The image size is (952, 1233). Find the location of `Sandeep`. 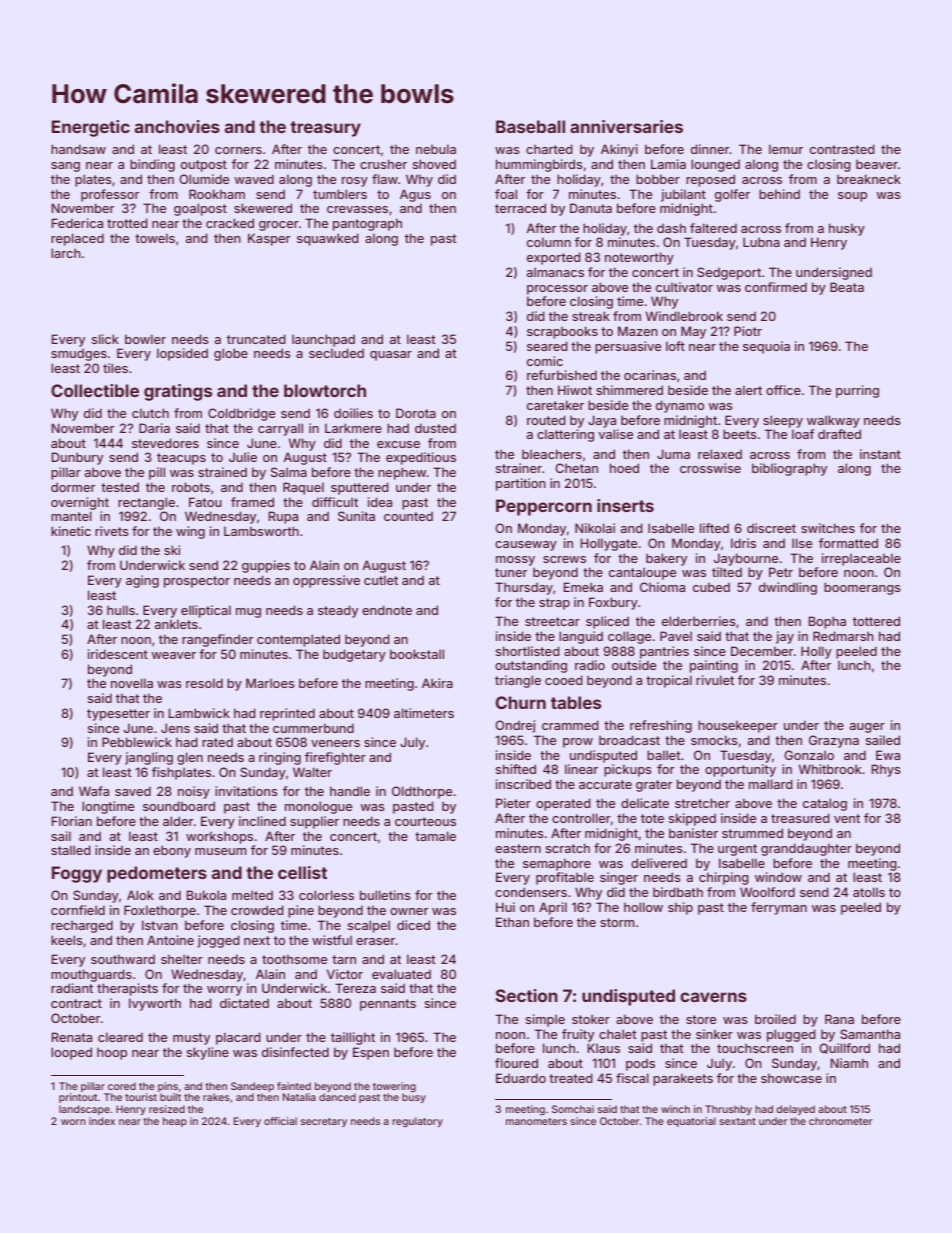

Sandeep is located at coordinates (252, 1087).
